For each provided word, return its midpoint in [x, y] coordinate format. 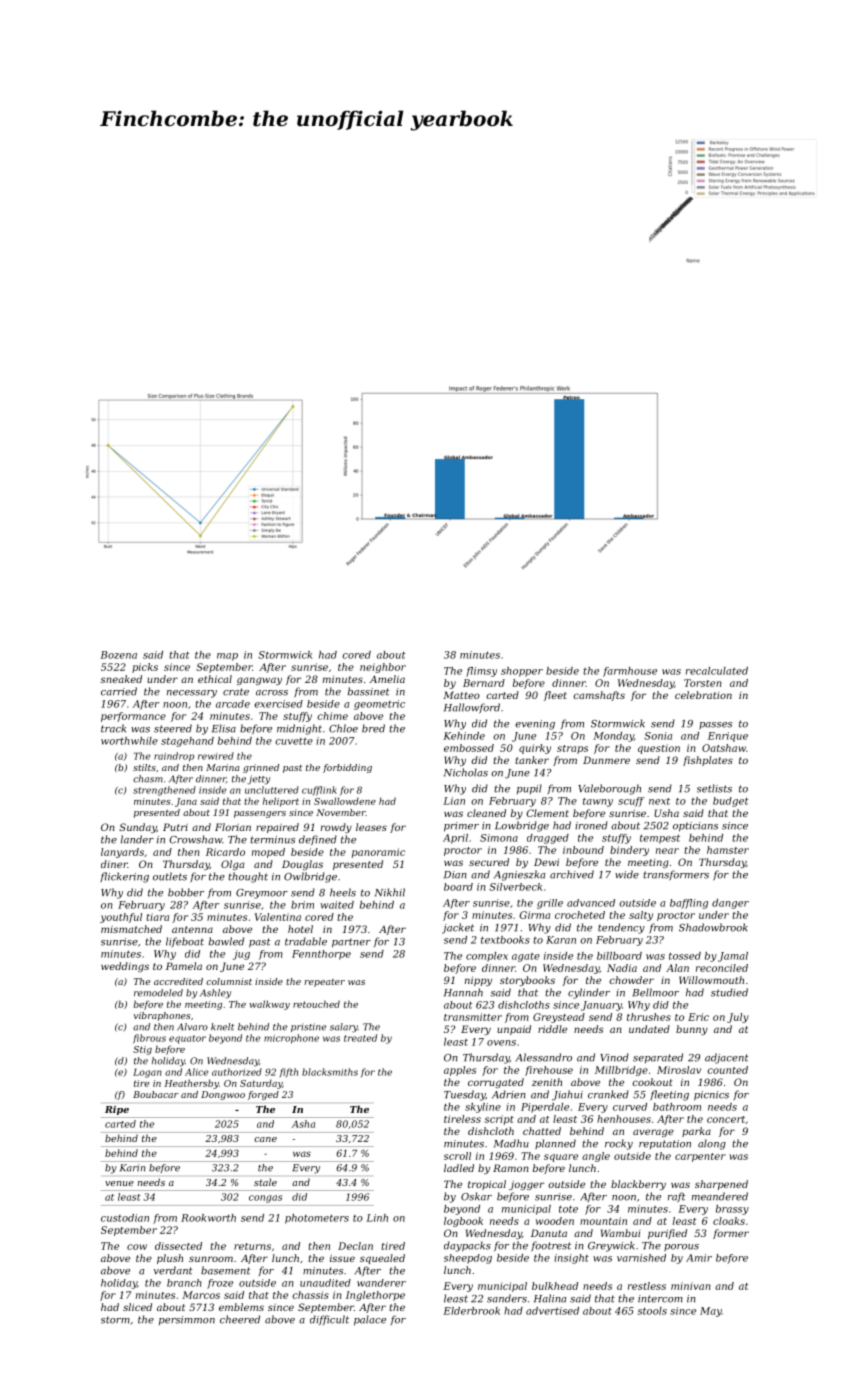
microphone [291, 1039]
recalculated [717, 671]
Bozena [118, 655]
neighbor [383, 668]
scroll [457, 1156]
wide [627, 874]
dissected [178, 1246]
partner [351, 943]
